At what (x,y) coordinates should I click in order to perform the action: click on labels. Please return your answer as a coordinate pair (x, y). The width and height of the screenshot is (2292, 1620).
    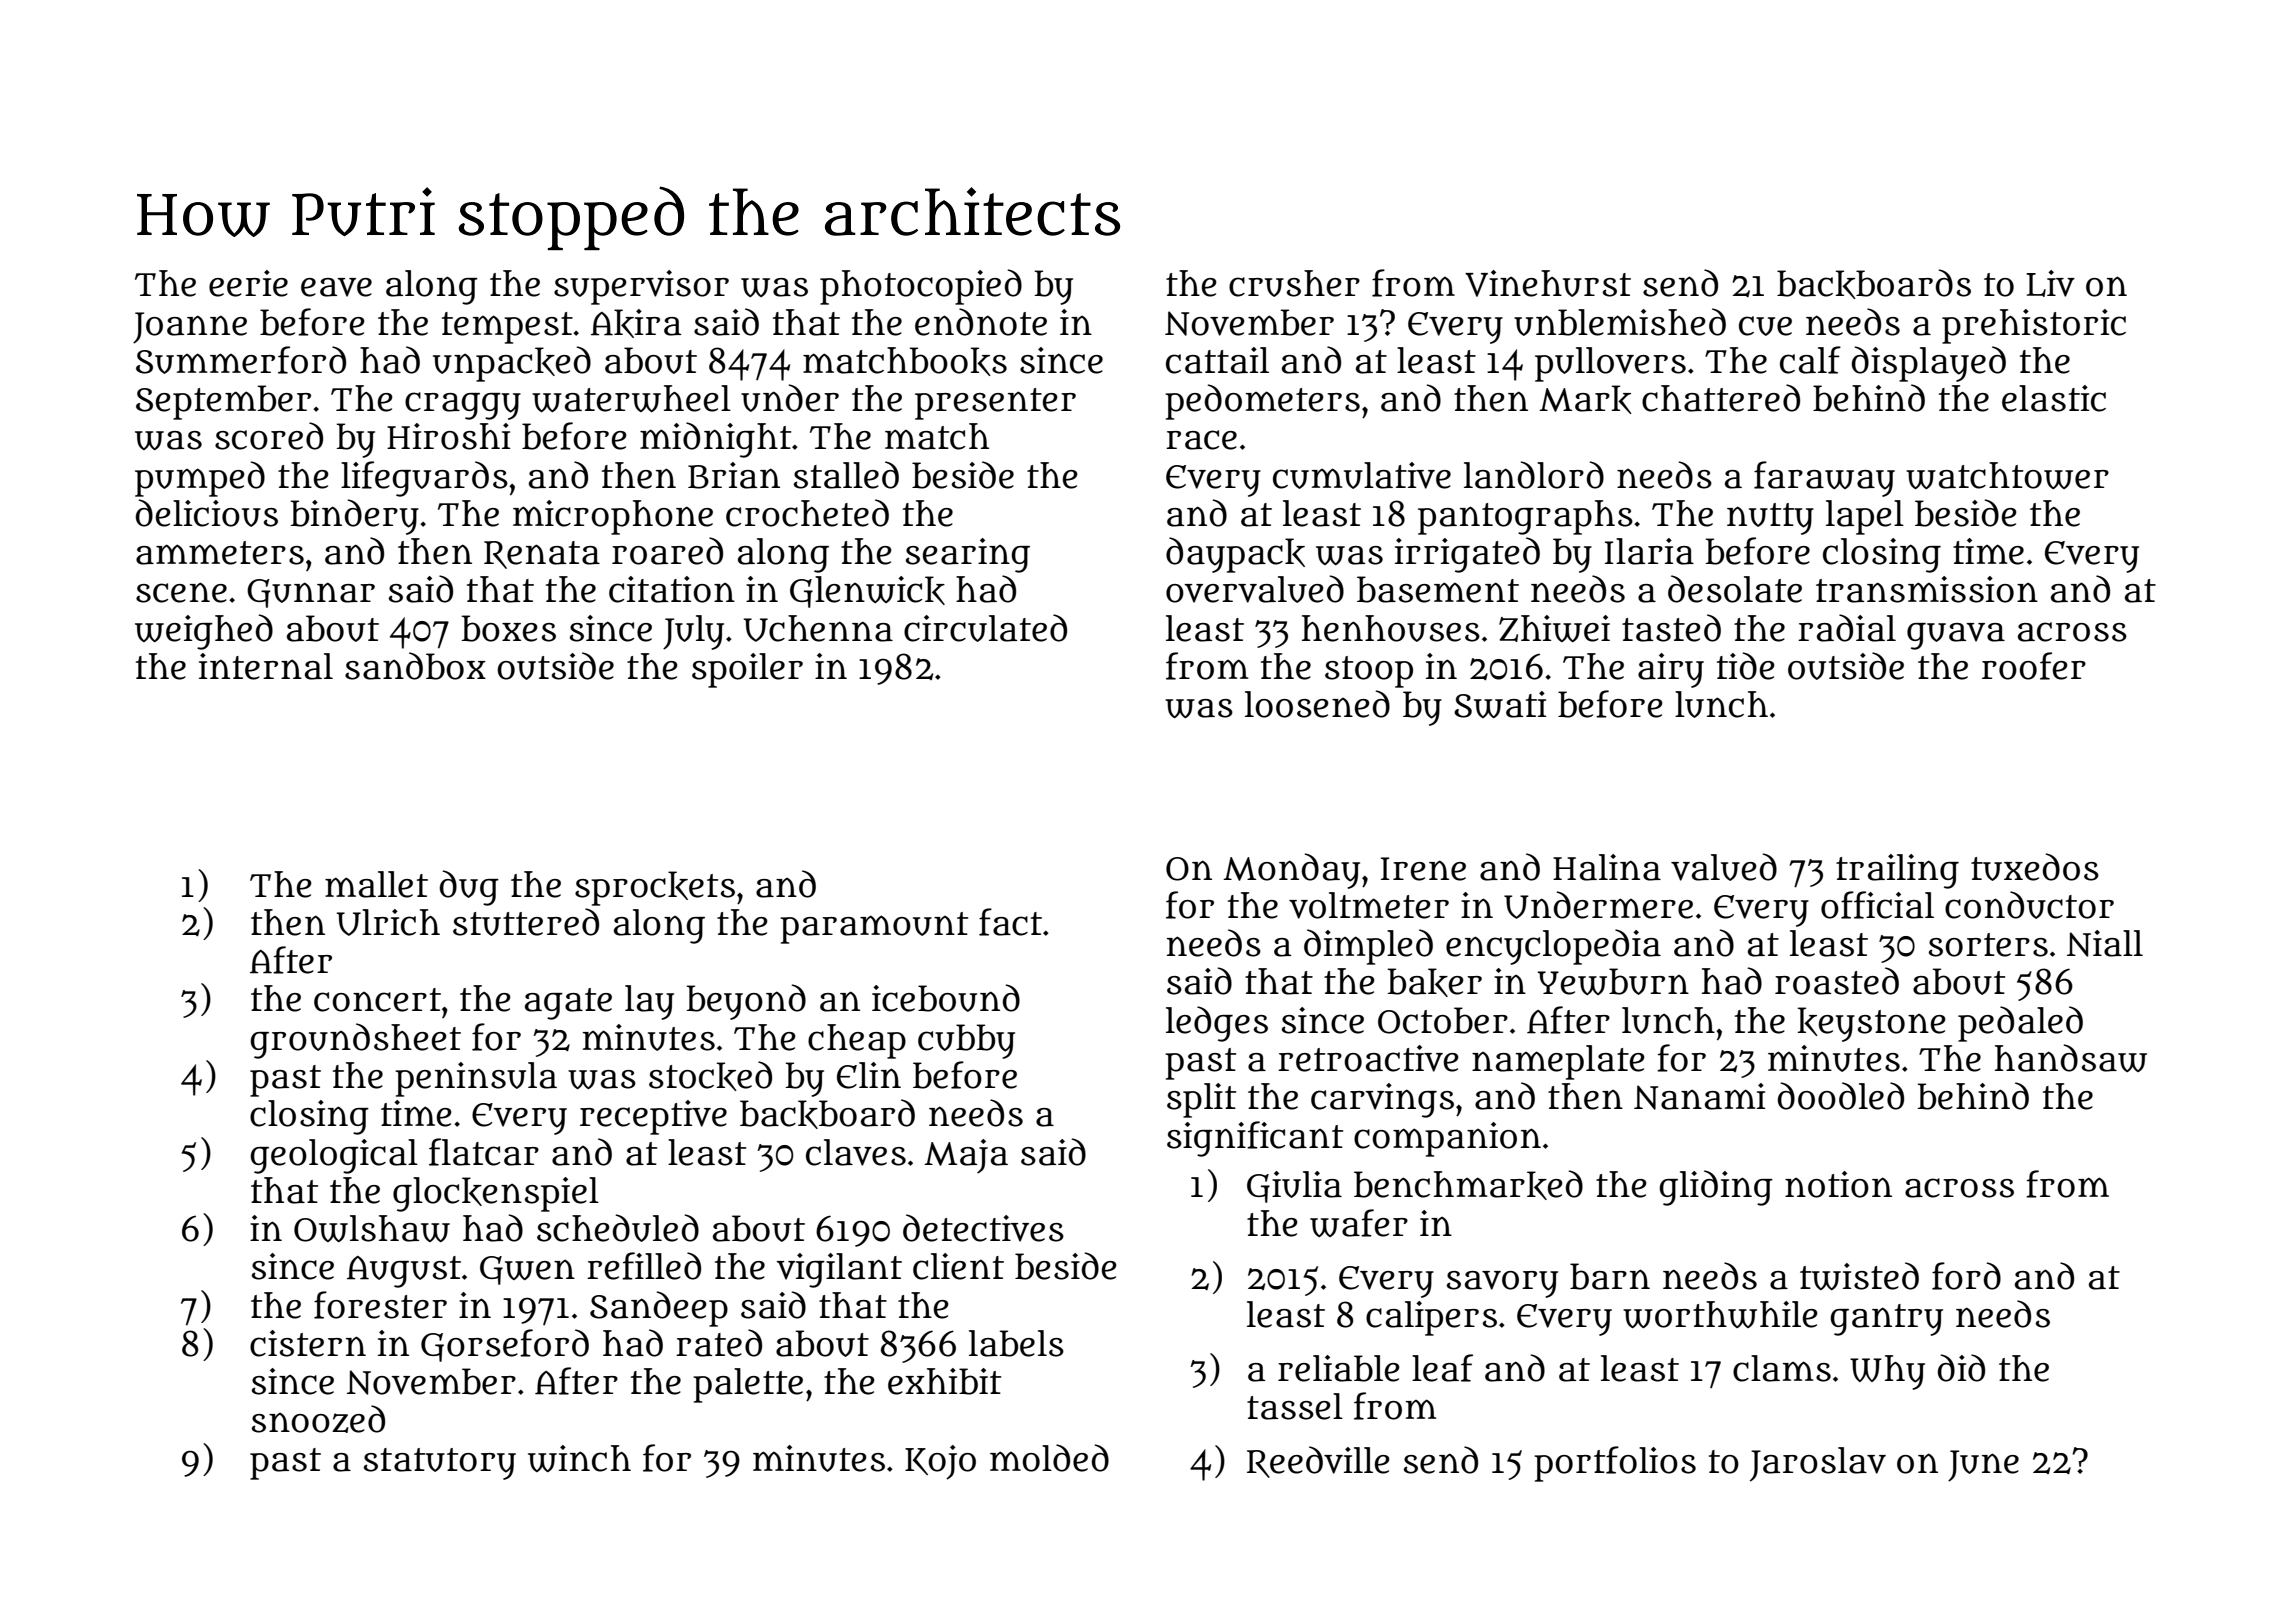
    Looking at the image, I should click on (1016, 1343).
